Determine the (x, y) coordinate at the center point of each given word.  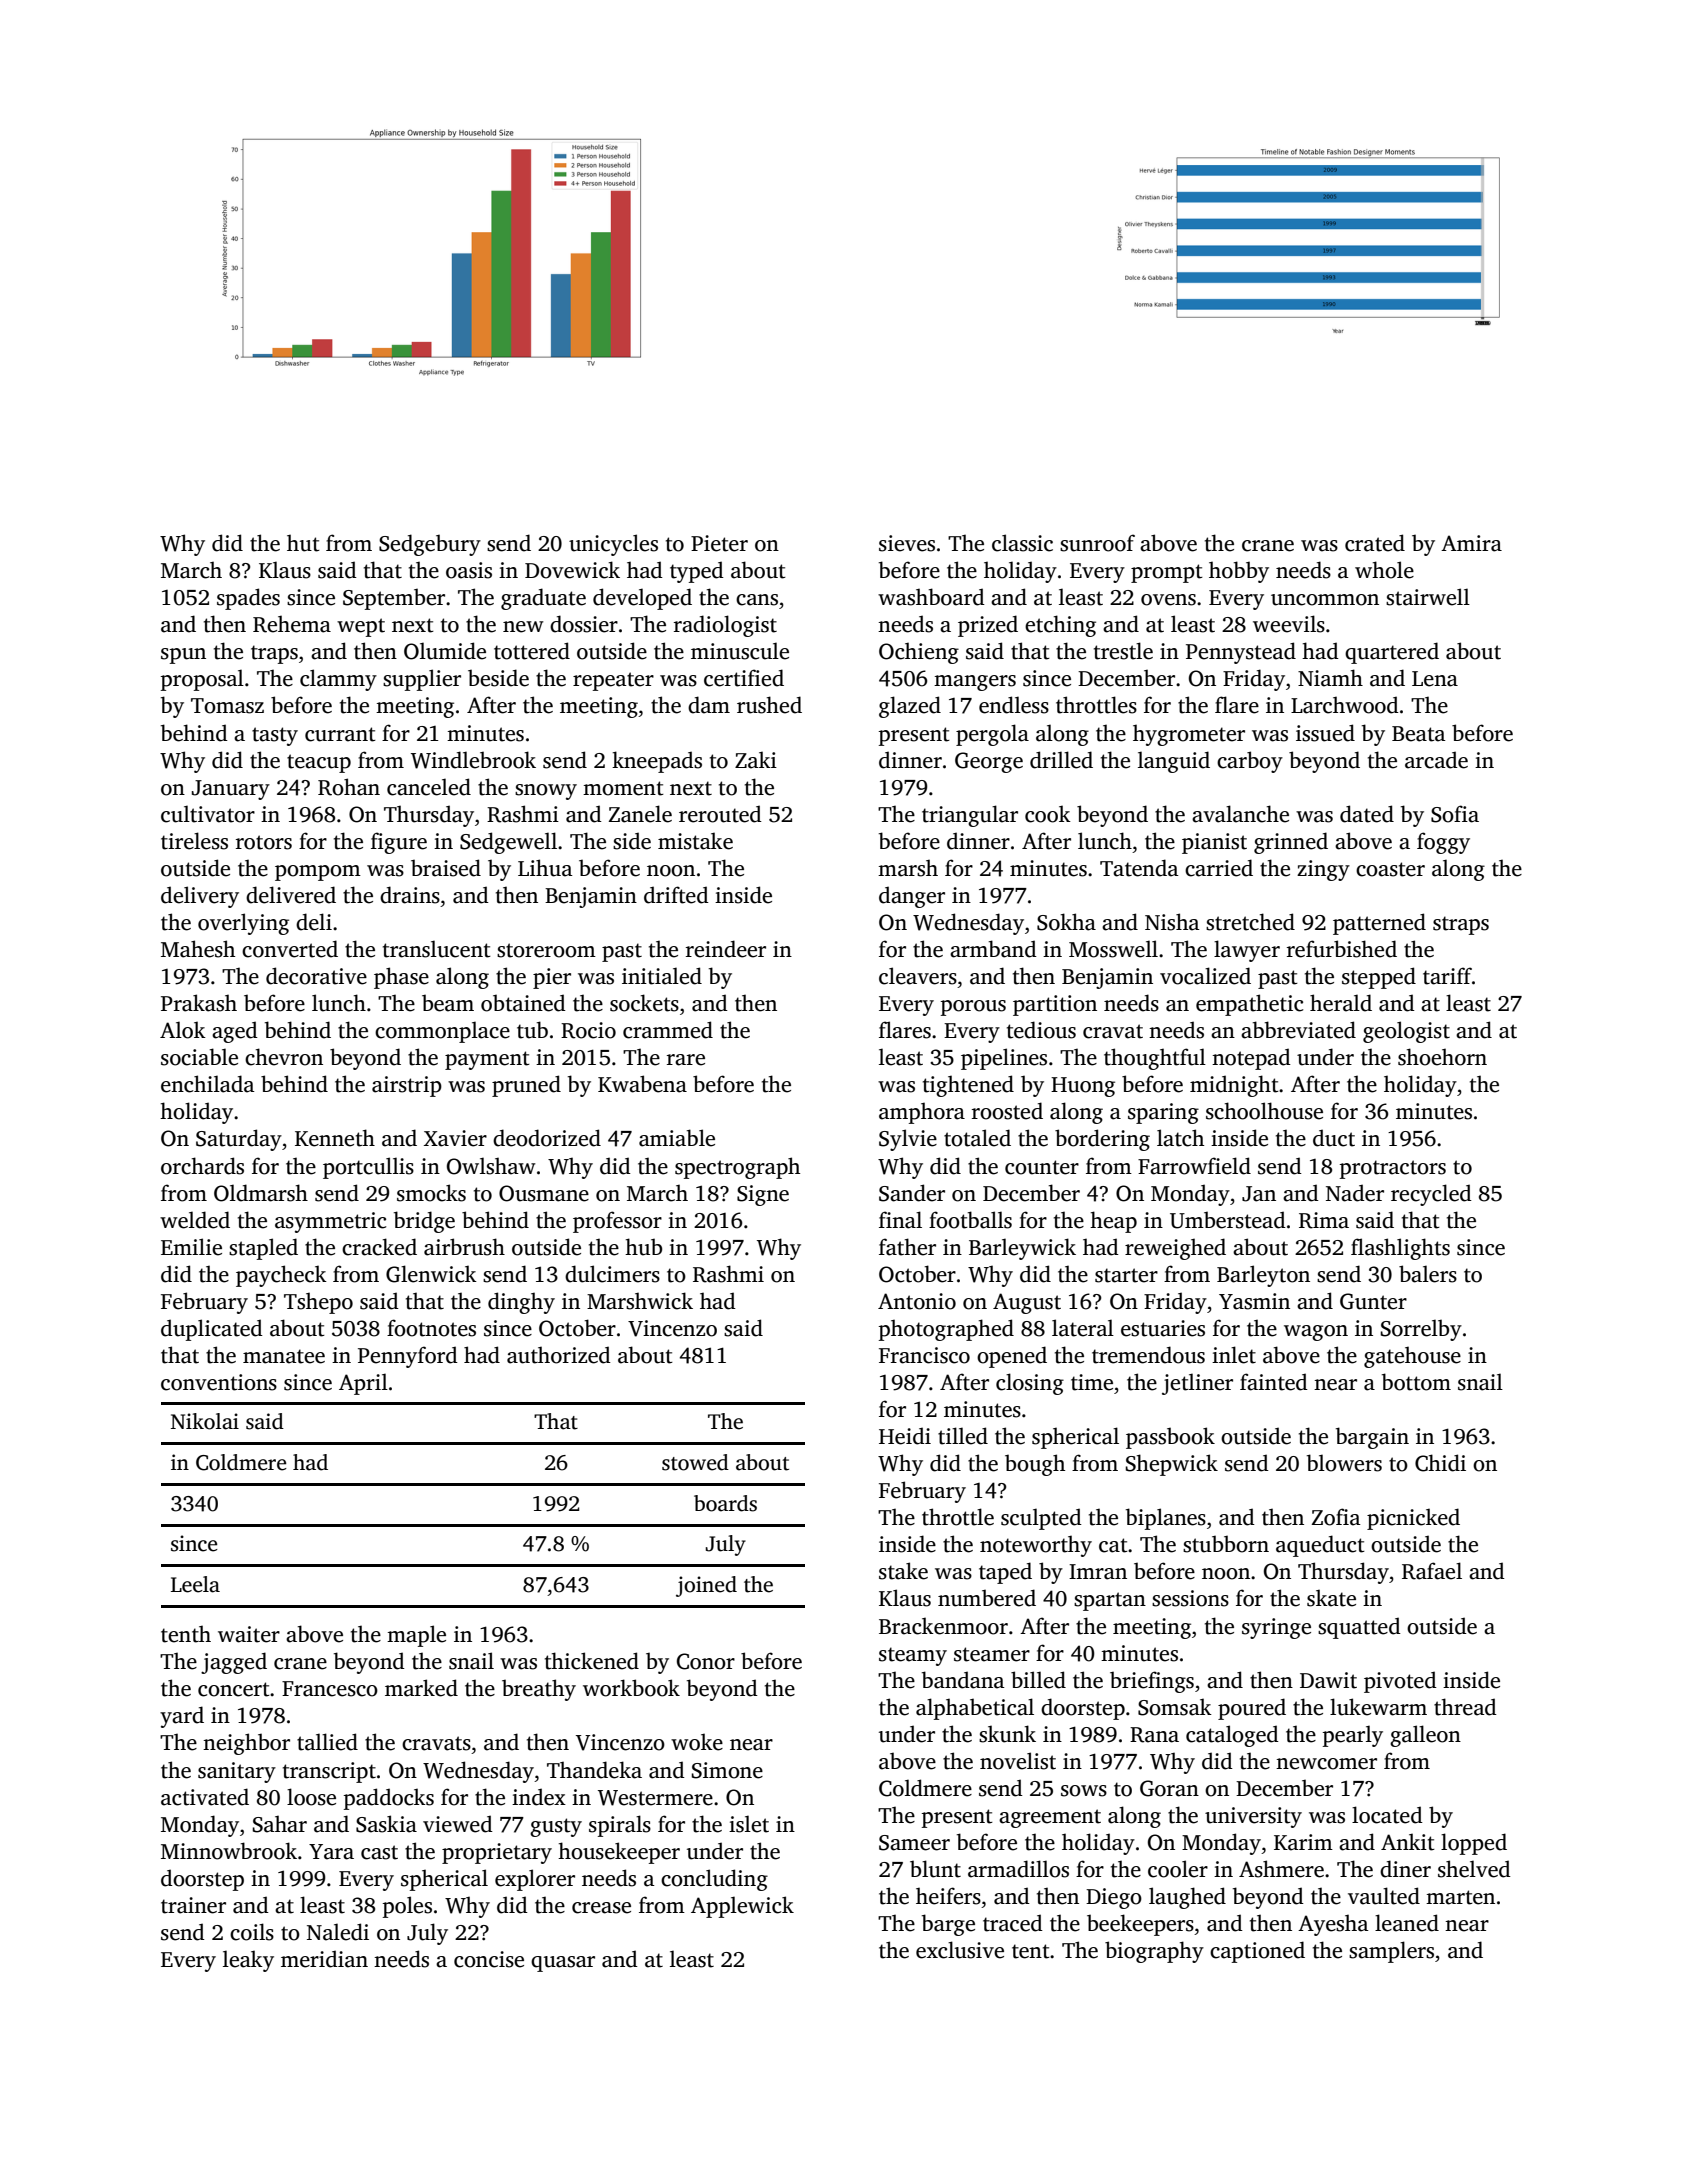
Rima (1324, 1220)
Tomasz (227, 706)
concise (489, 1959)
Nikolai (205, 1421)
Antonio (917, 1301)
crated (1375, 543)
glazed (910, 707)
